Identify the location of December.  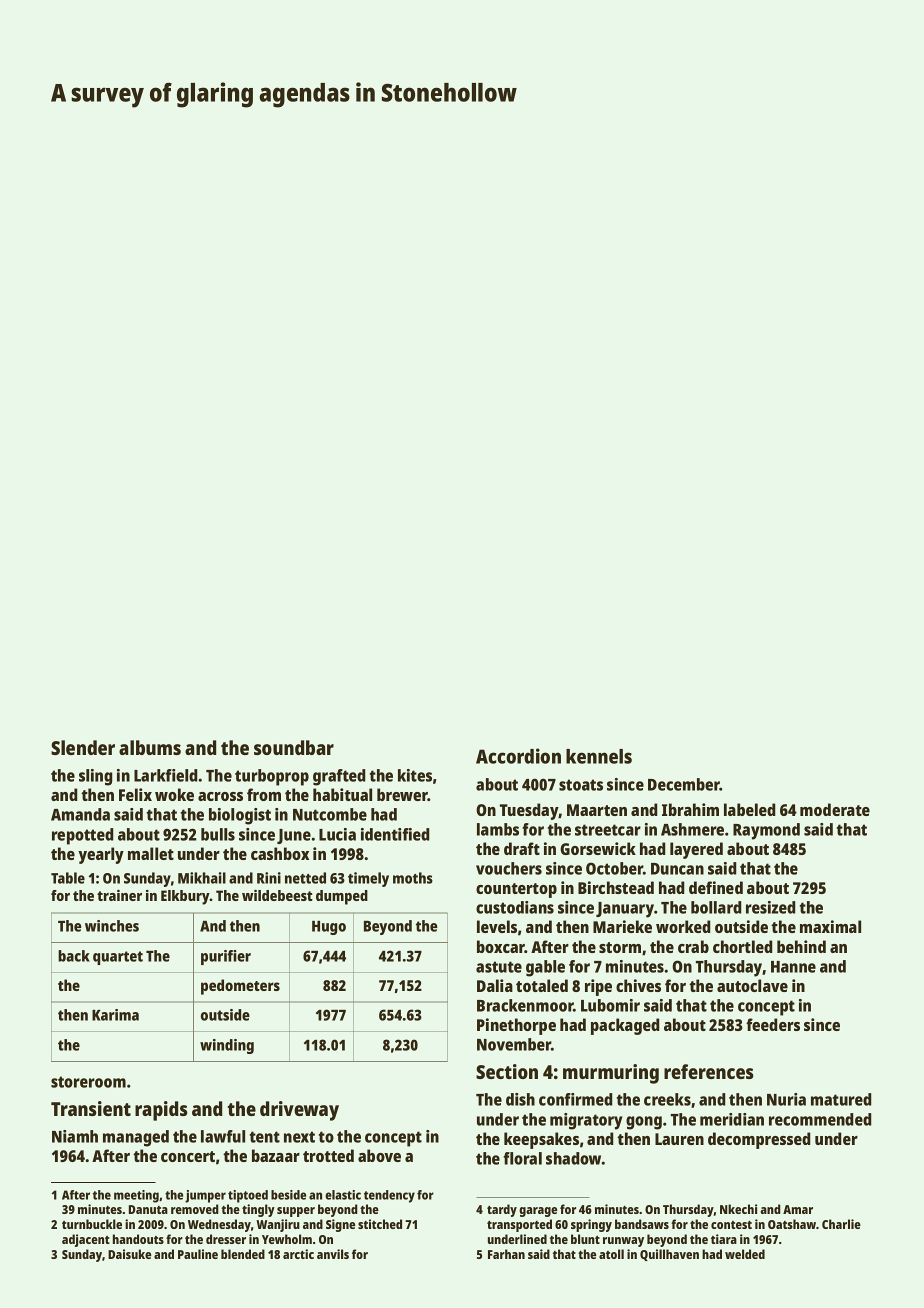
(684, 784).
